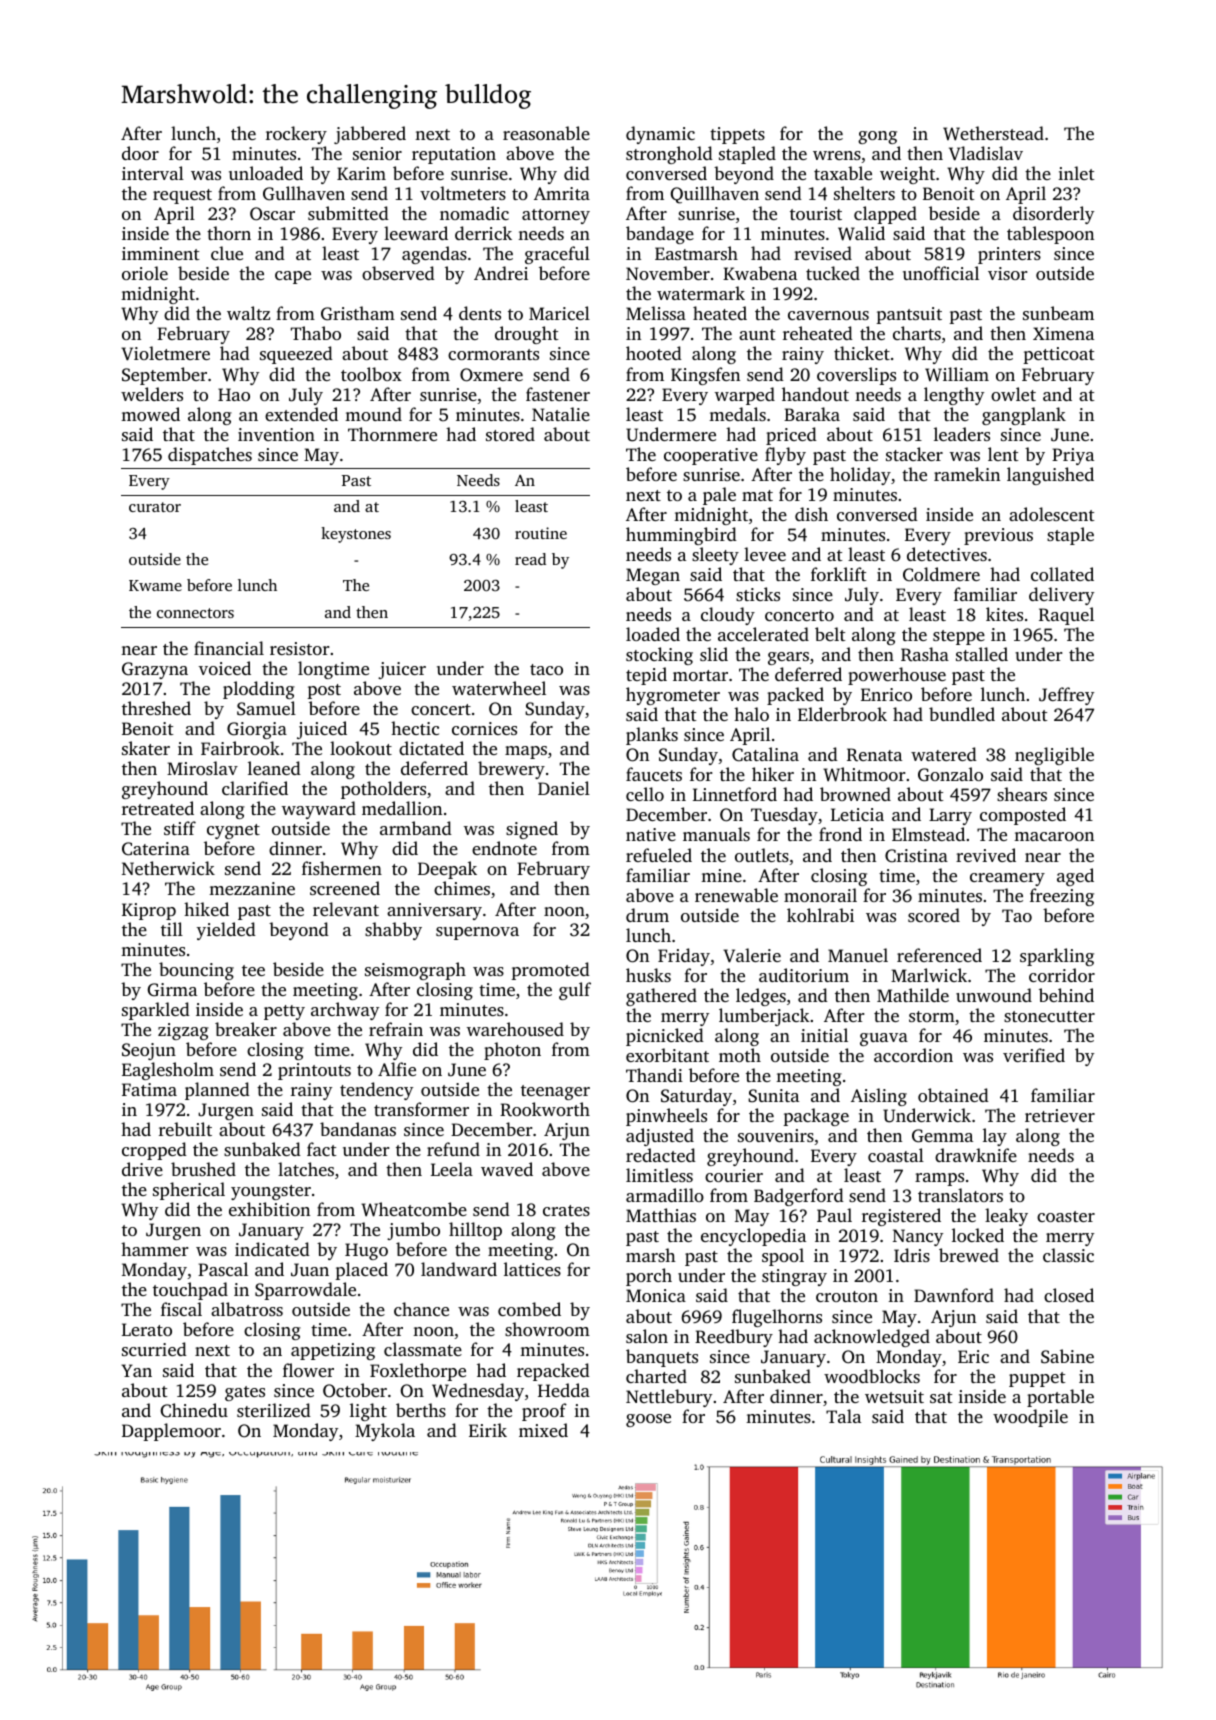  Describe the element at coordinates (393, 931) in the screenshot. I see `shabby` at that location.
